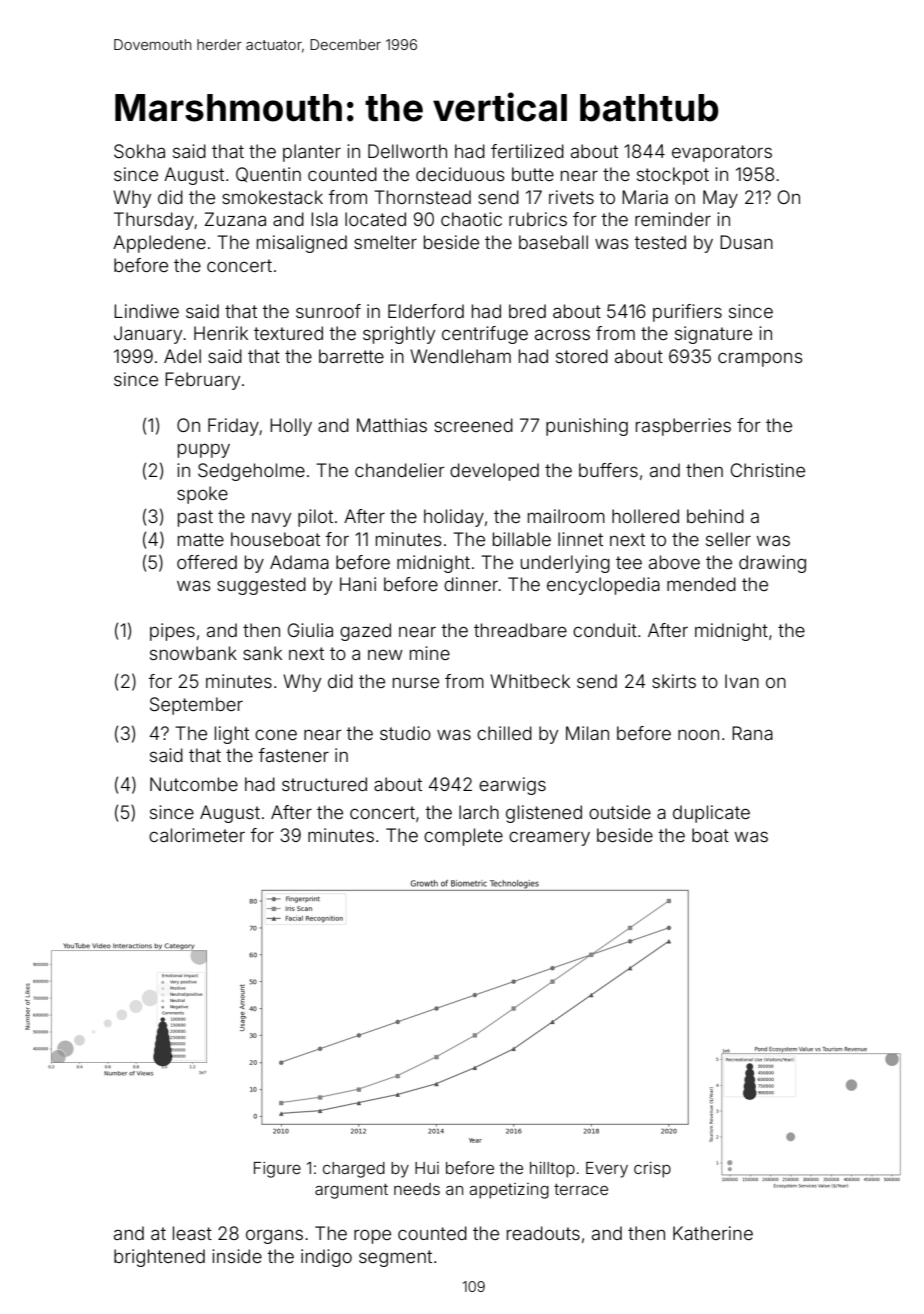 This screenshot has width=924, height=1314. Describe the element at coordinates (268, 175) in the screenshot. I see `Quentin` at that location.
